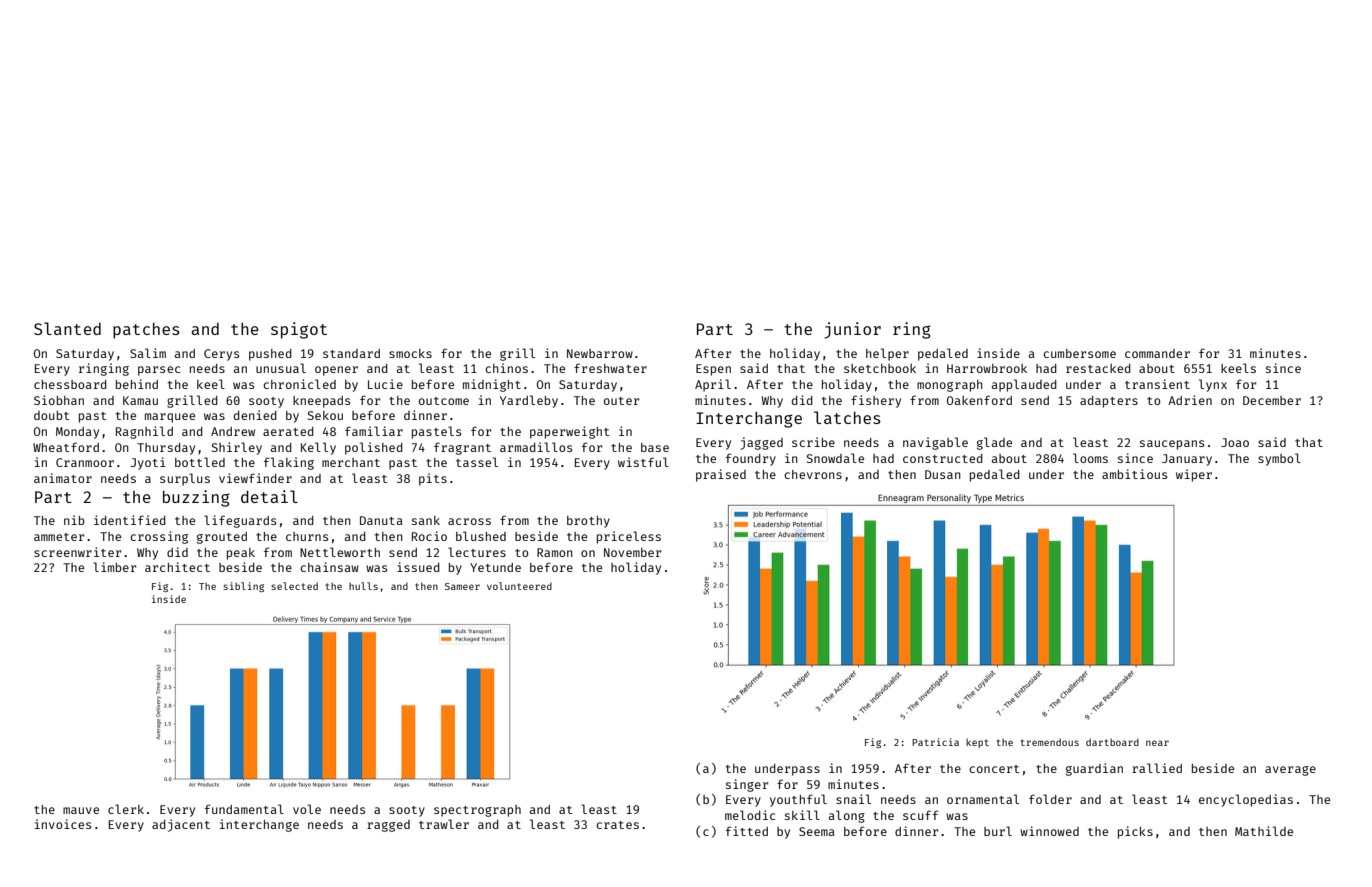  Describe the element at coordinates (935, 742) in the screenshot. I see `Patricia` at that location.
